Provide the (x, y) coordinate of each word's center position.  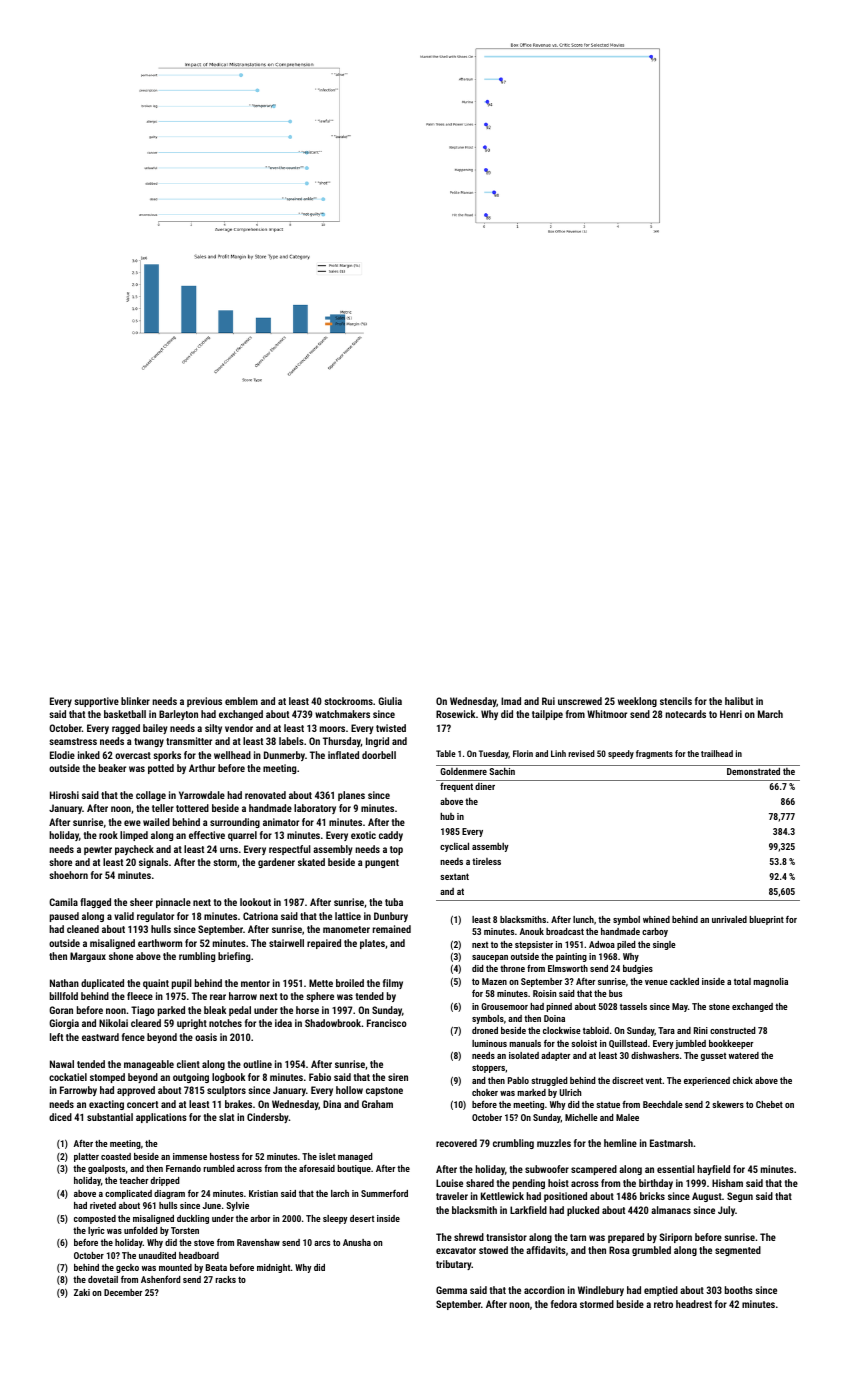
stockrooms (348, 701)
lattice (348, 916)
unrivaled (729, 919)
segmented (738, 1251)
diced (60, 1117)
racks (225, 1279)
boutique (354, 1169)
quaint (156, 984)
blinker (135, 701)
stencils (676, 701)
